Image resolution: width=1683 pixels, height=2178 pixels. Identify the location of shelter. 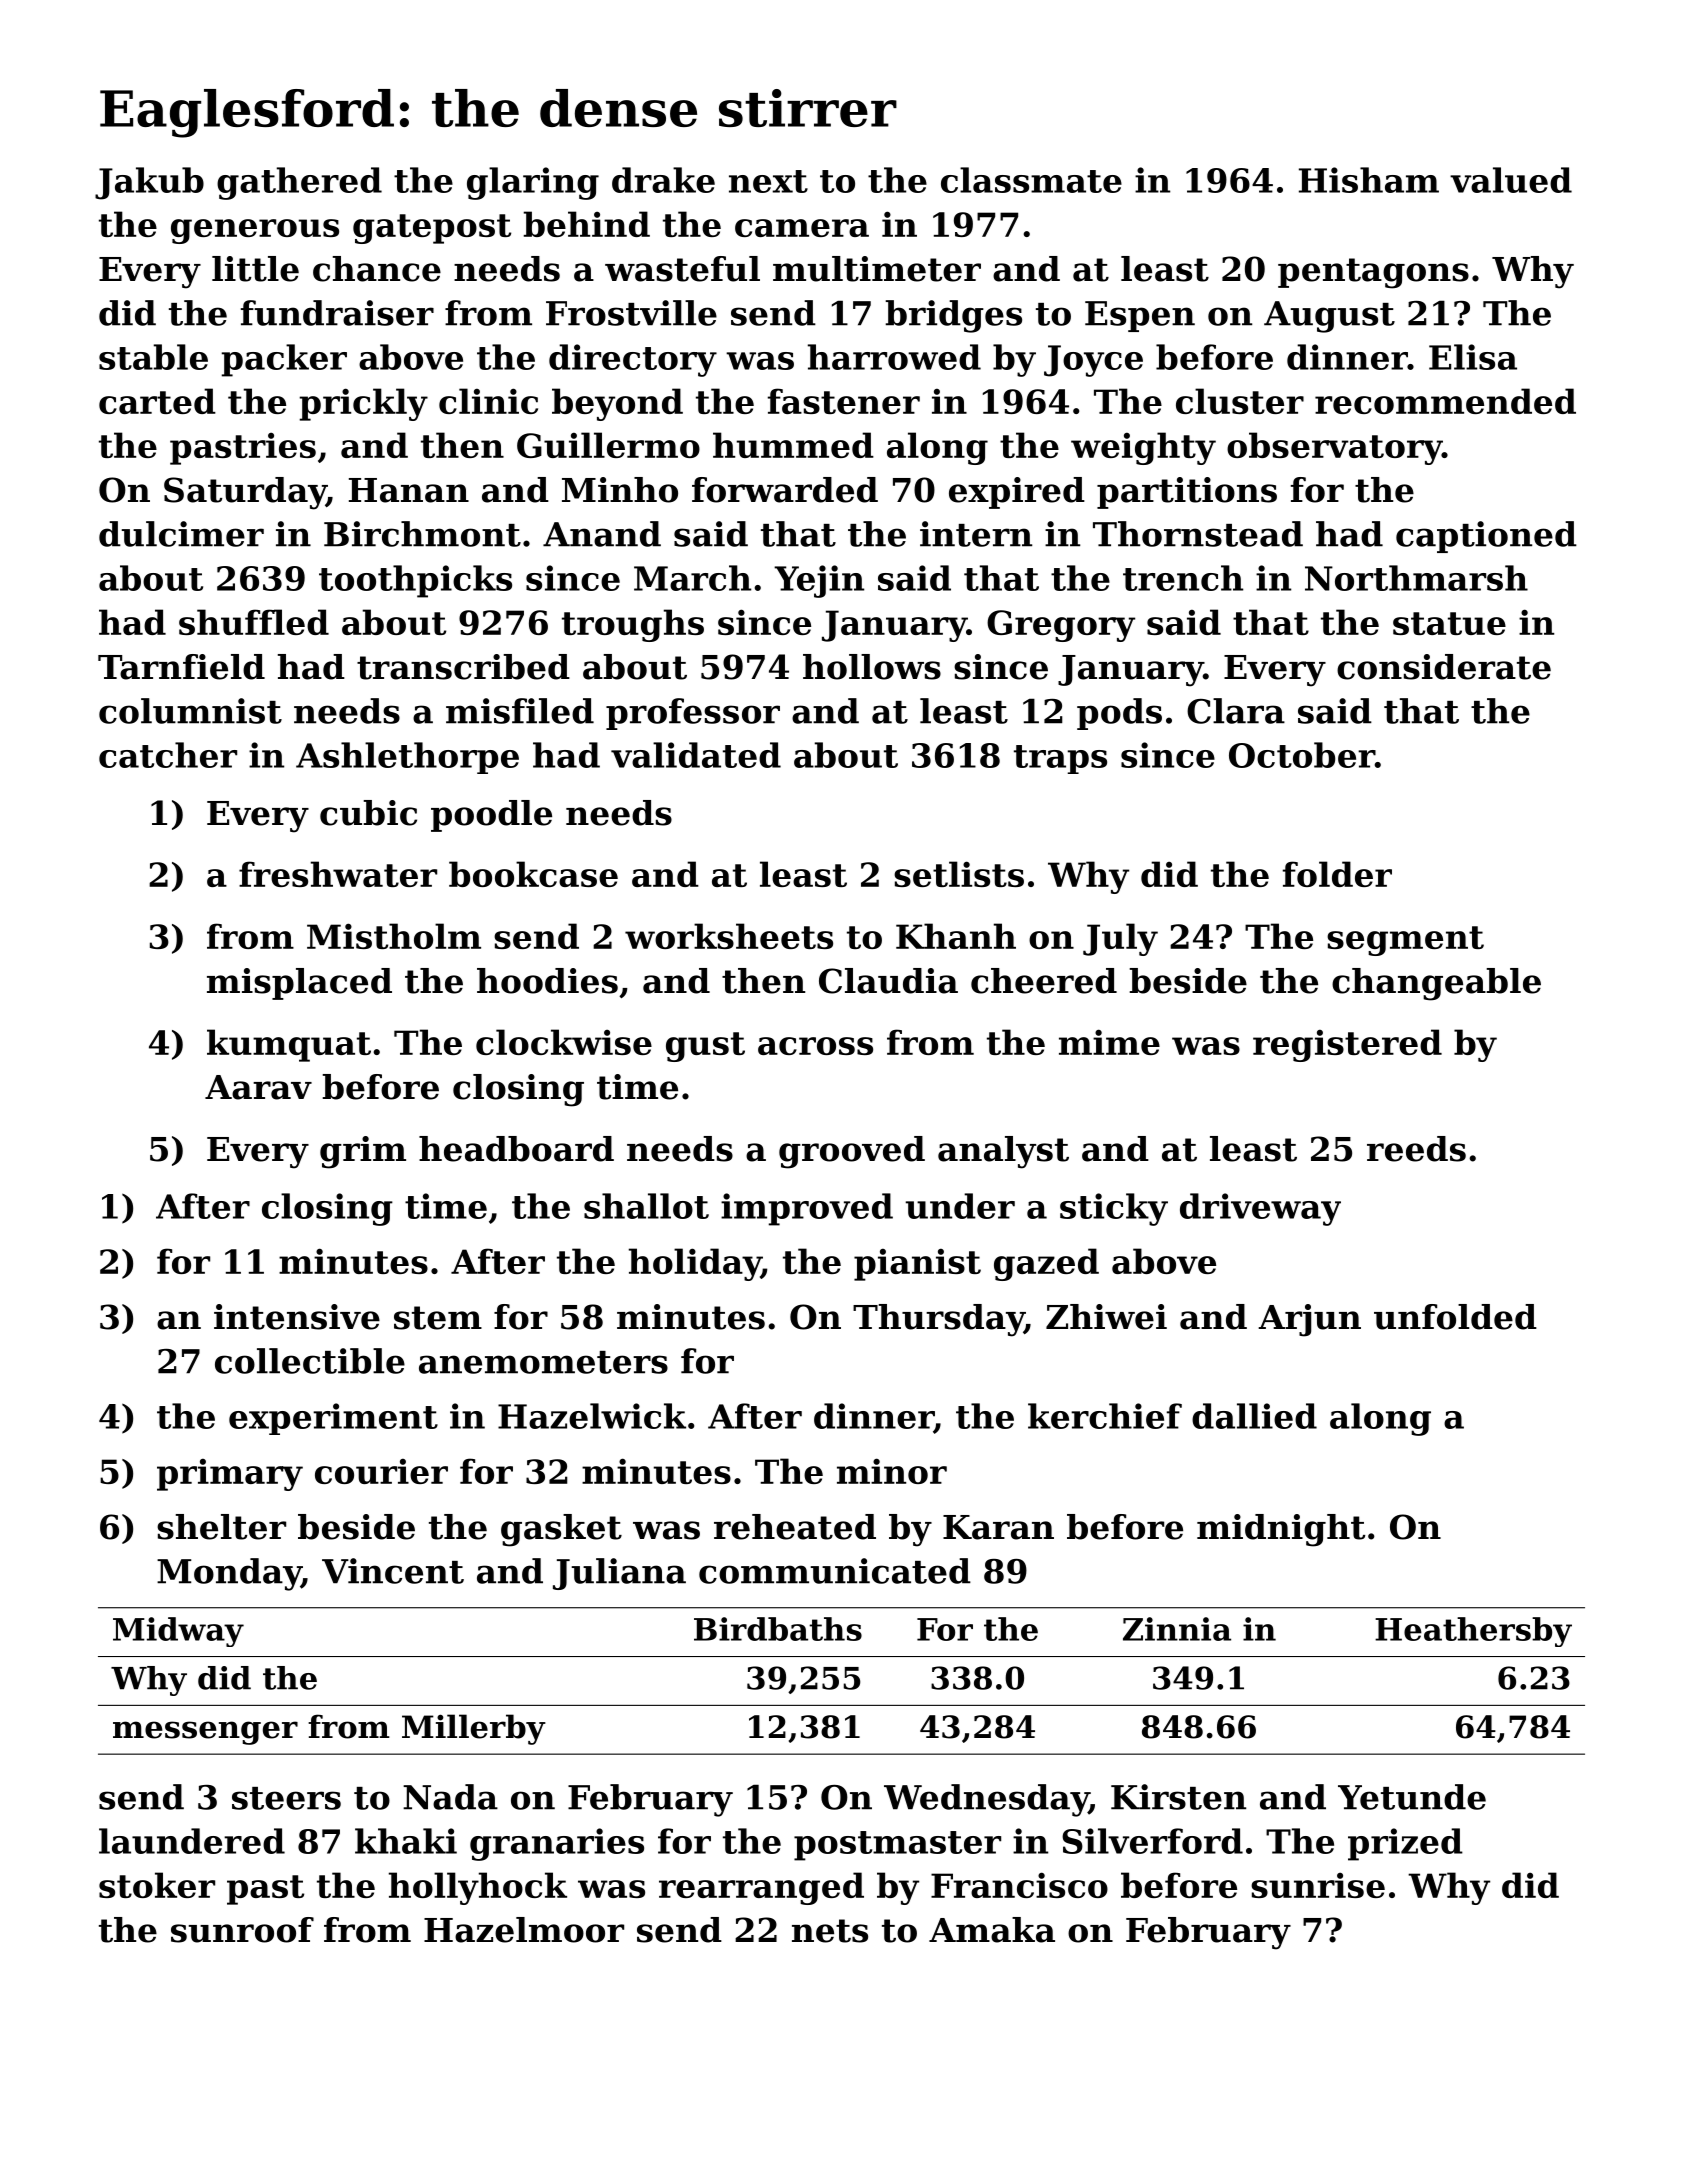
(221, 1527).
